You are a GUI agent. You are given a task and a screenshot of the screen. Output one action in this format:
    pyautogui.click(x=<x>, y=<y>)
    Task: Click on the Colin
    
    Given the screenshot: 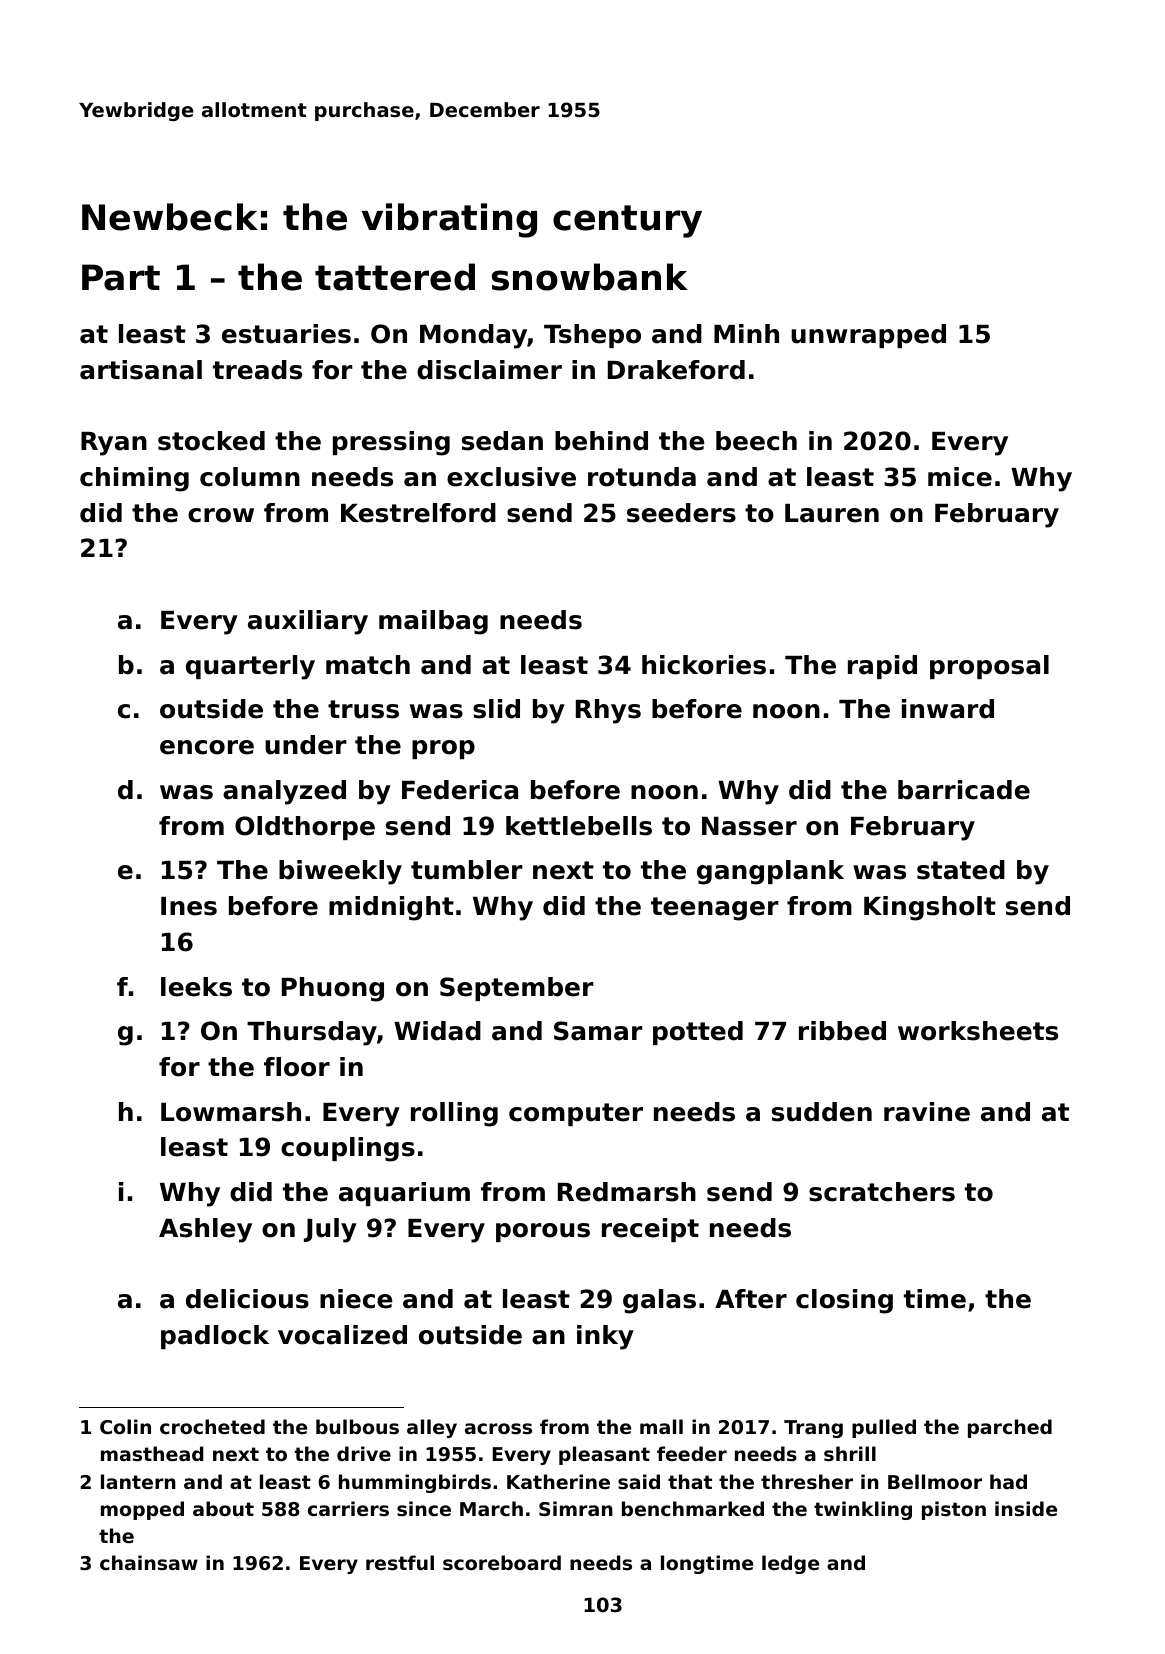 What is the action you would take?
    pyautogui.click(x=125, y=1426)
